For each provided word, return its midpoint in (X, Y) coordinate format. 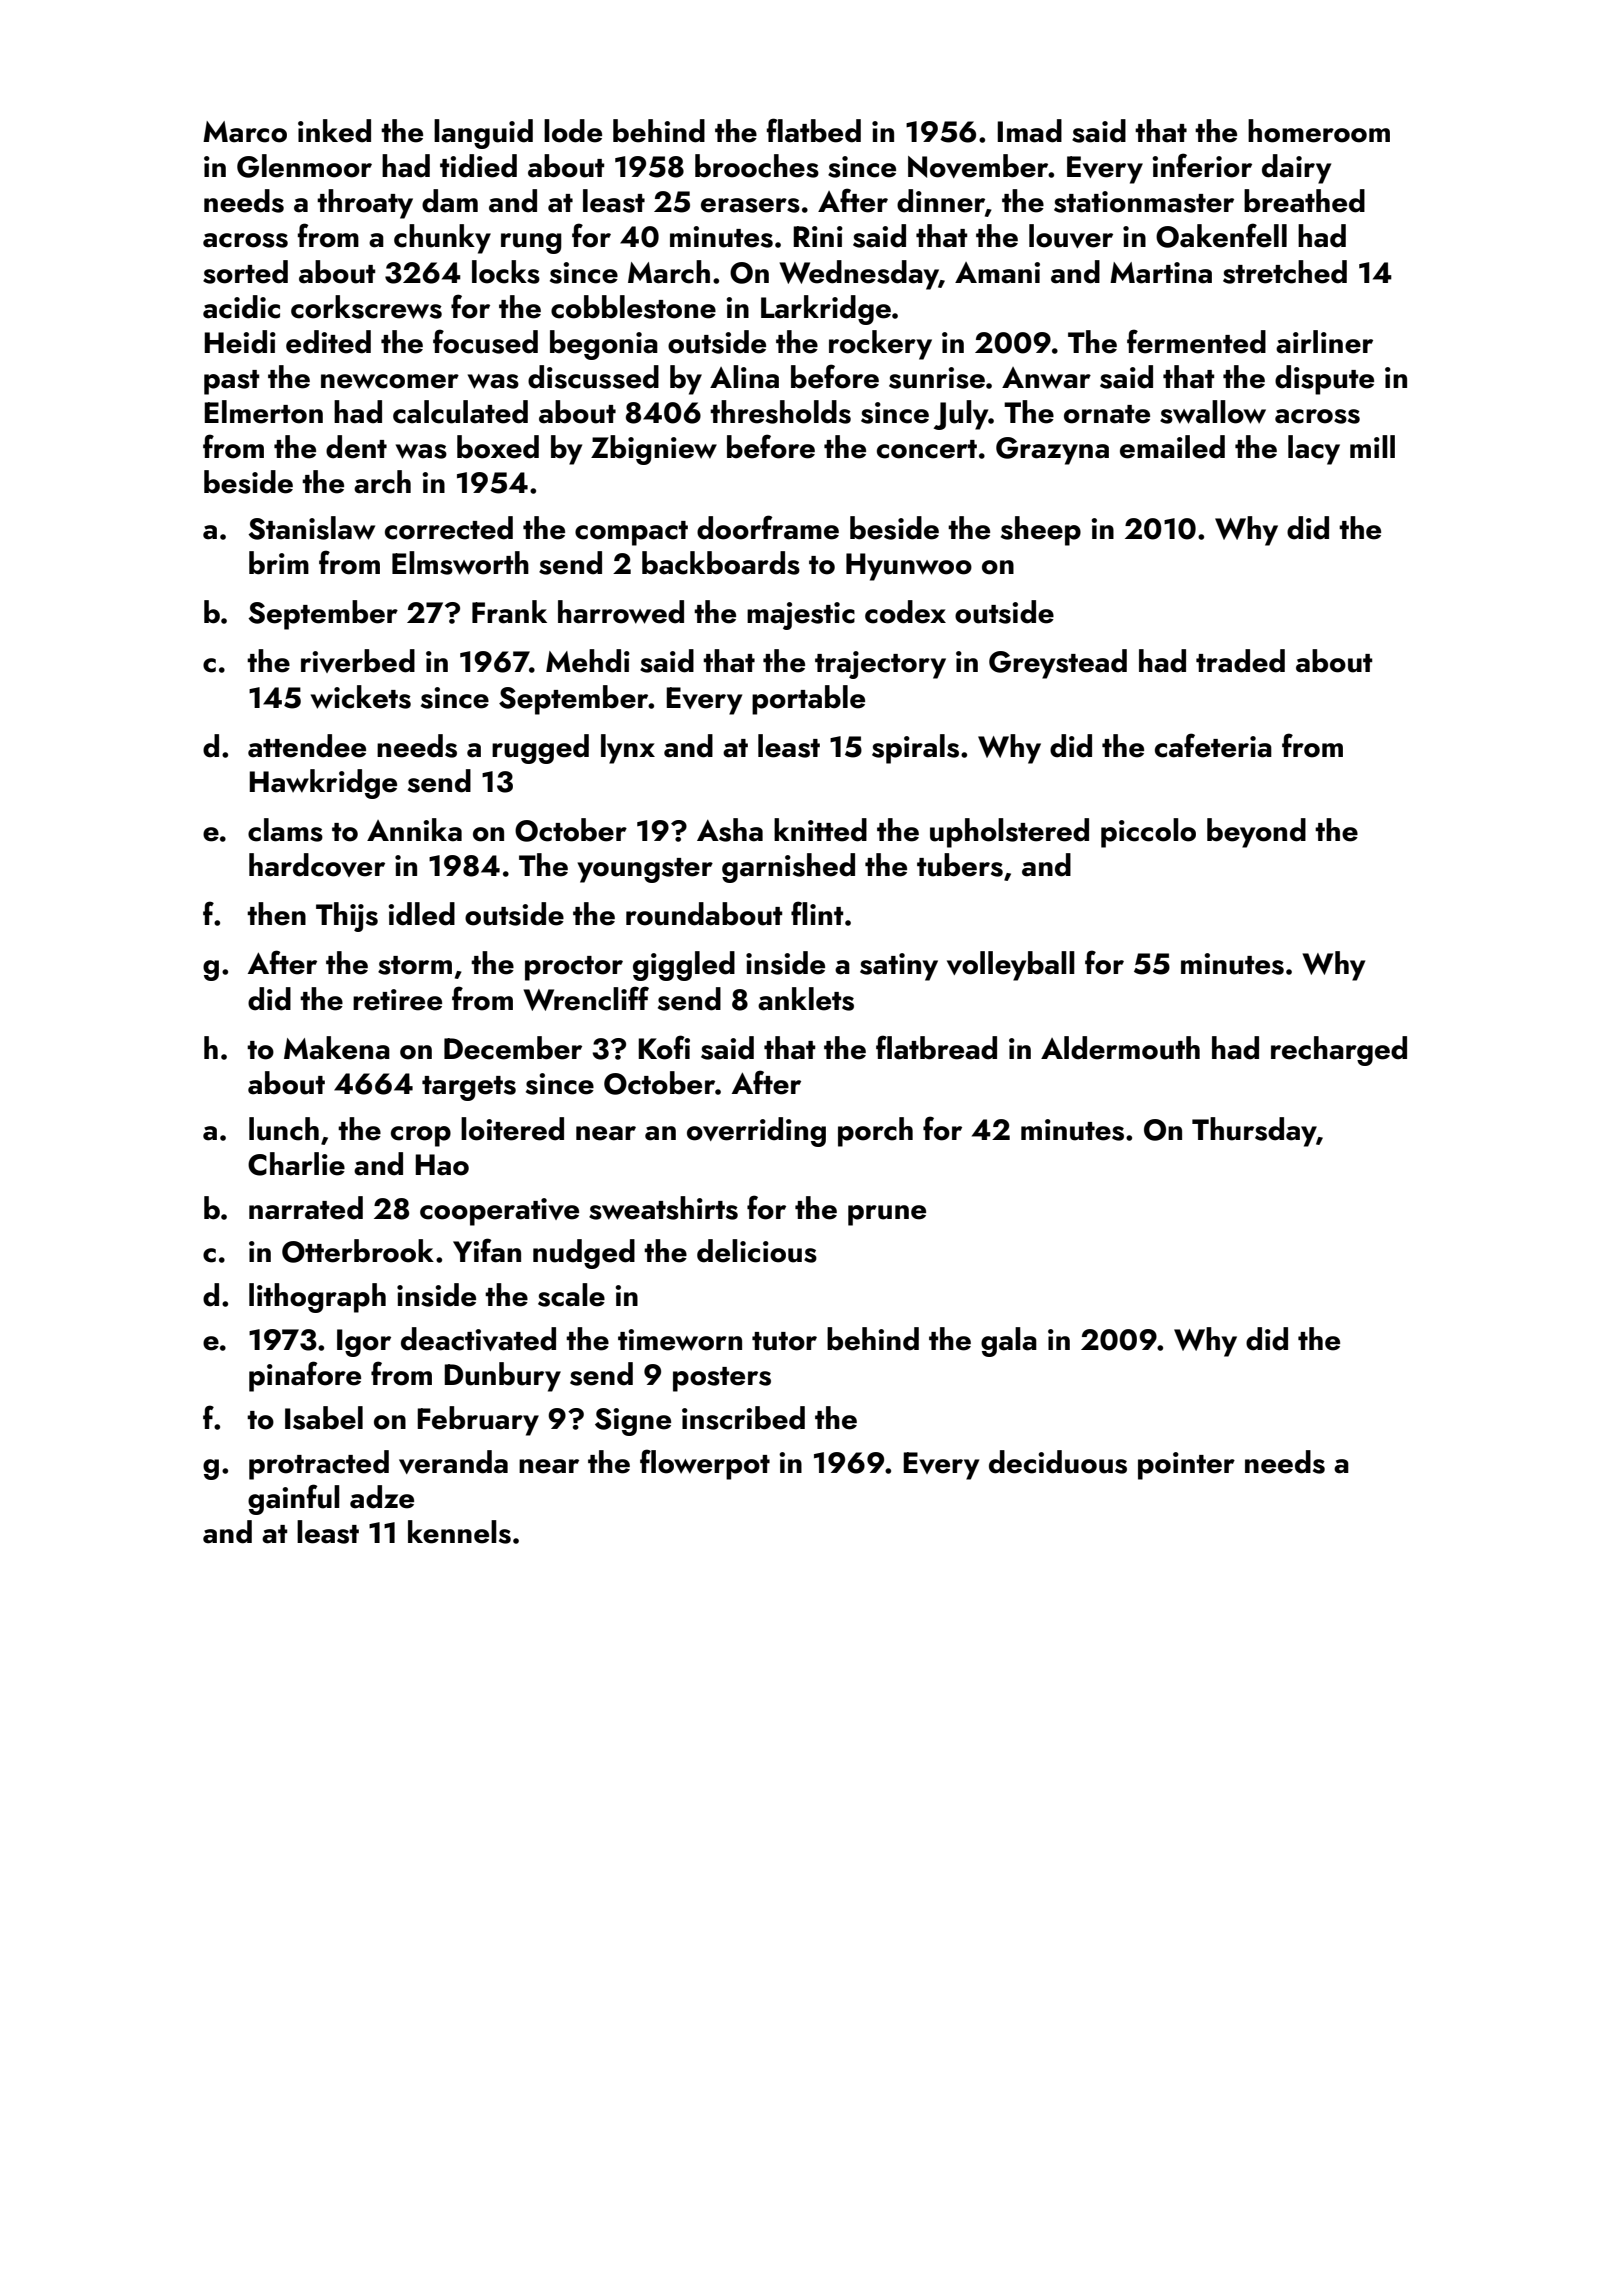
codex (905, 612)
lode (573, 131)
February (478, 1421)
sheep (1041, 531)
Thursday (1254, 1132)
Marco (245, 132)
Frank (509, 612)
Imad (1029, 131)
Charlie (296, 1164)
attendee (307, 746)
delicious (757, 1251)
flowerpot (705, 1464)
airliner (1324, 342)
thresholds (780, 412)
